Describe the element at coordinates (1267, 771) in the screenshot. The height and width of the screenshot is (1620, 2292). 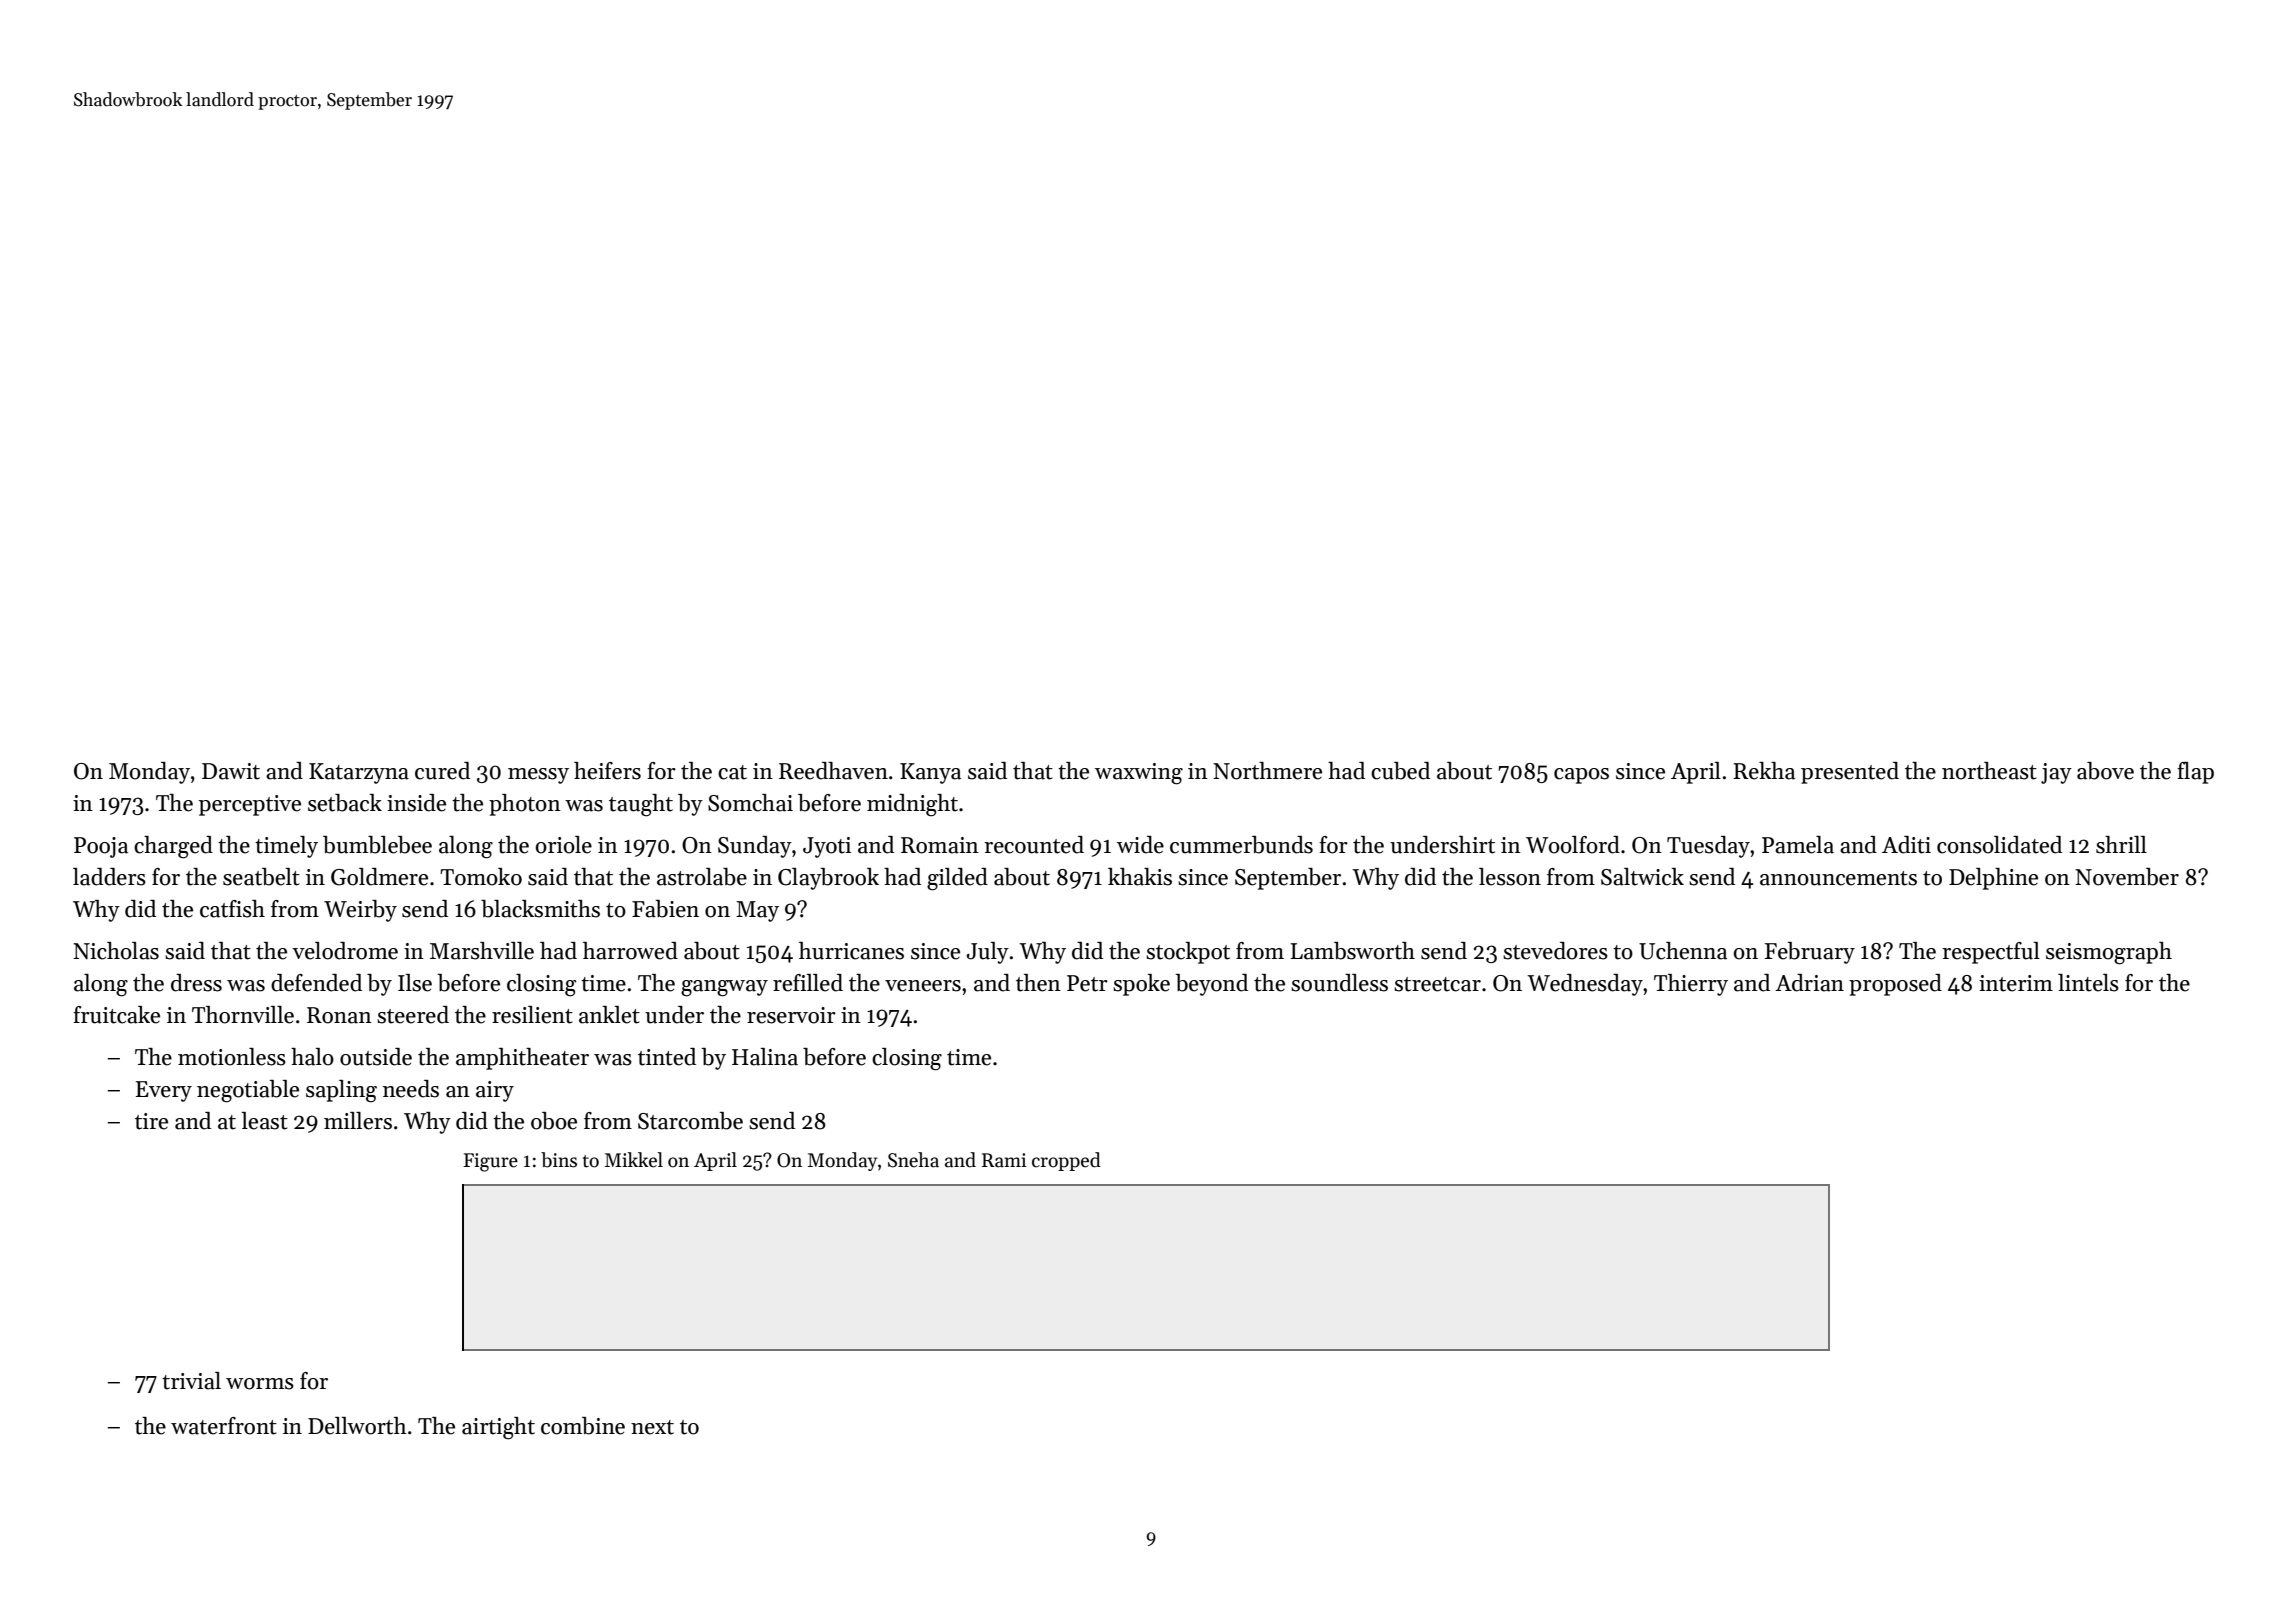
I see `Northmere` at that location.
